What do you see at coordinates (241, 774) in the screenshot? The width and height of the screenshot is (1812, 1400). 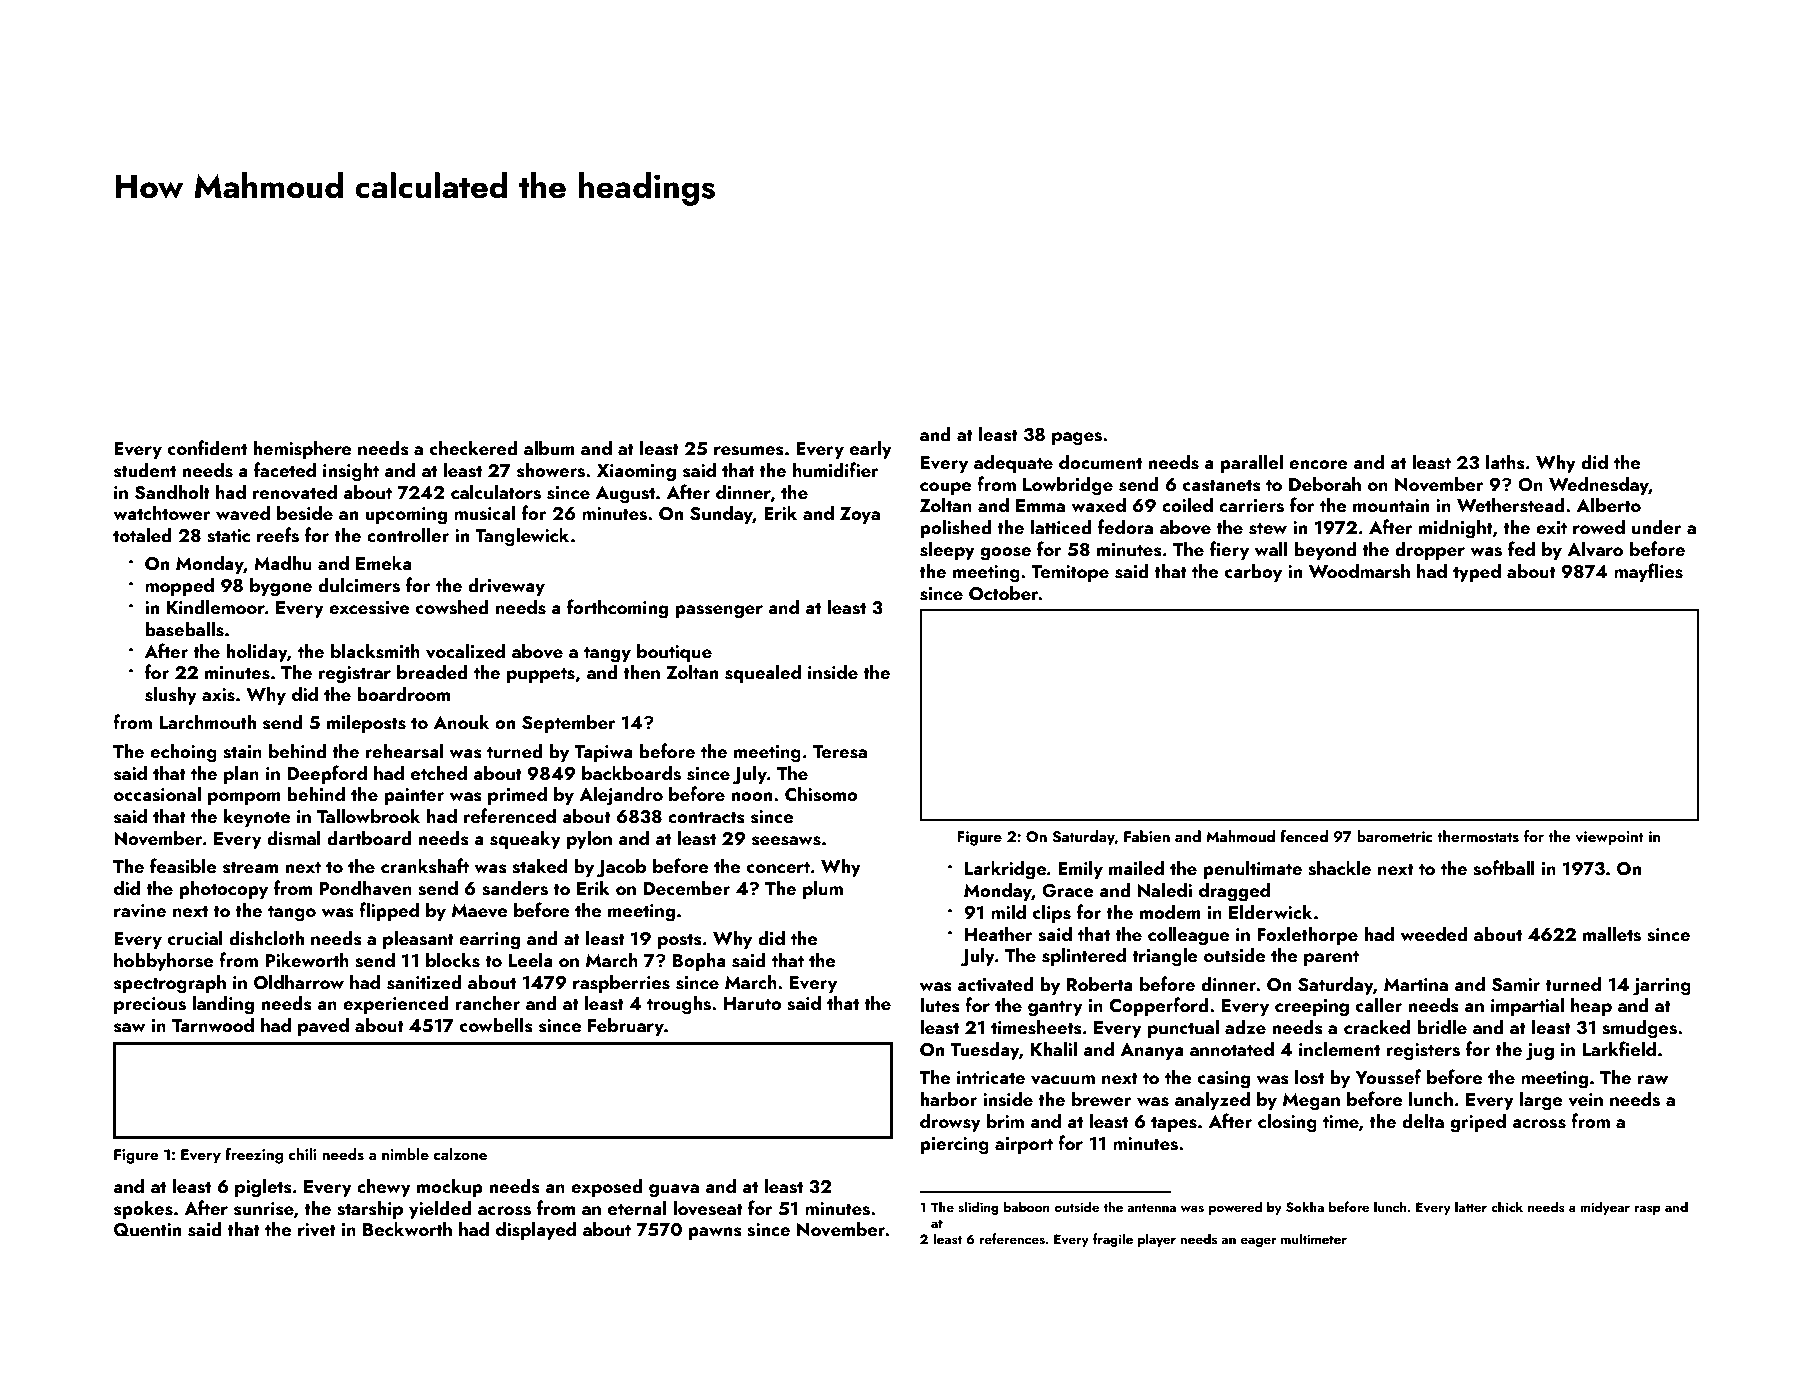 I see `plan` at bounding box center [241, 774].
